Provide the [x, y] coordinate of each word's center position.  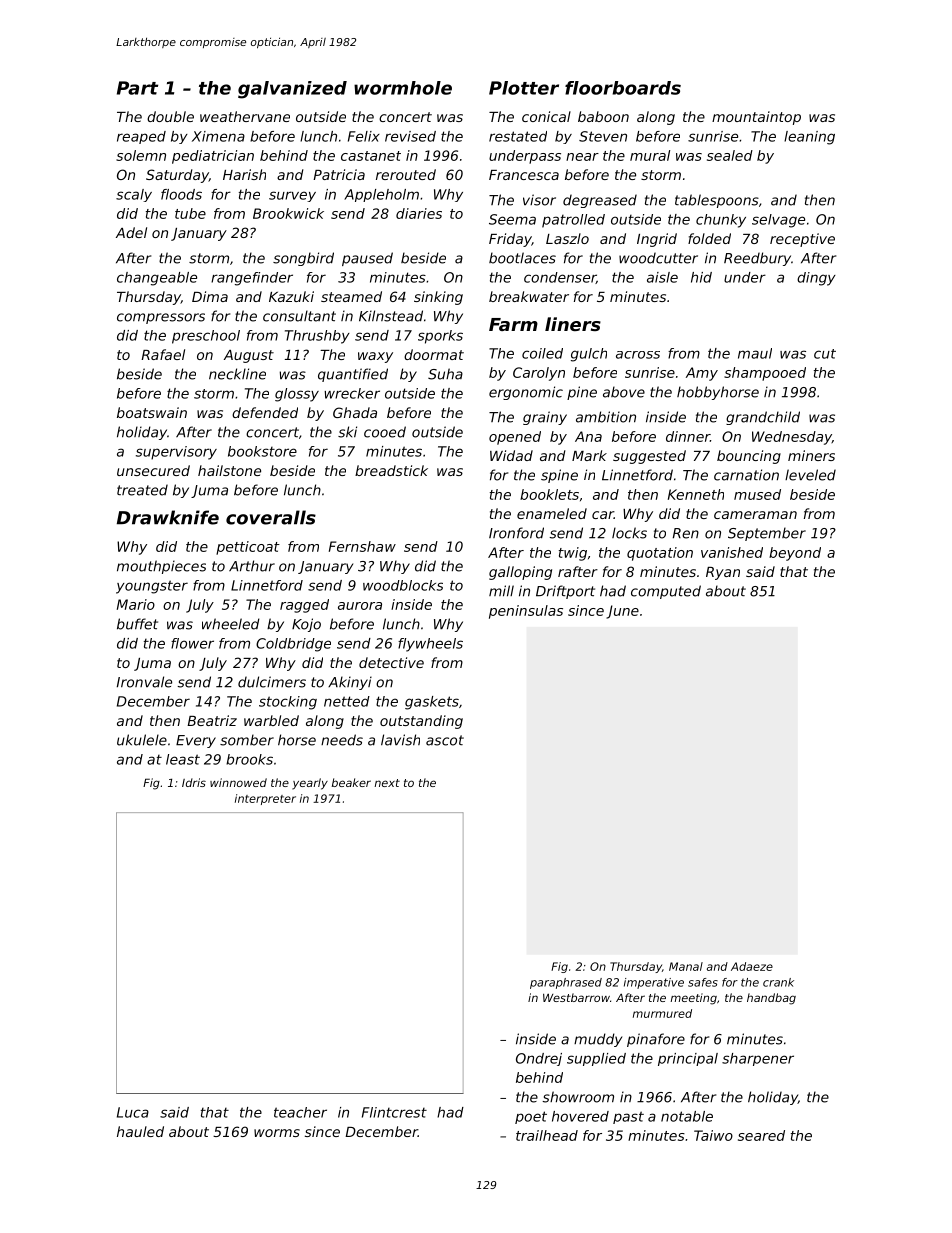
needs [342, 740]
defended [265, 412]
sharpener [758, 1059]
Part [137, 88]
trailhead [547, 1135]
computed [666, 592]
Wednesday [792, 438]
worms [277, 1133]
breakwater [529, 296]
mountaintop [756, 118]
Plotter [524, 88]
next [387, 783]
